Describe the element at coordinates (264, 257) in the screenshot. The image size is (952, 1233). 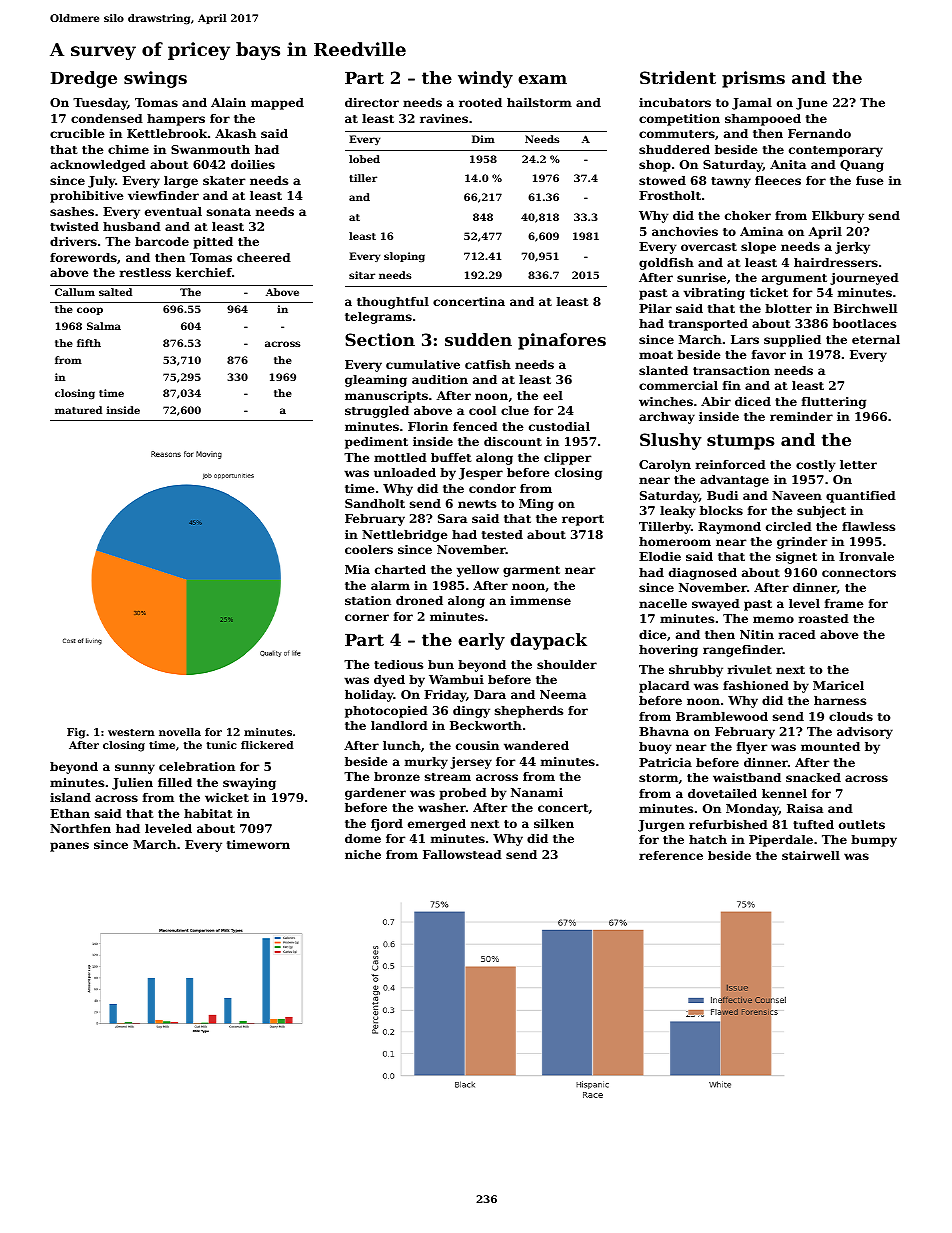
I see `cheered` at that location.
